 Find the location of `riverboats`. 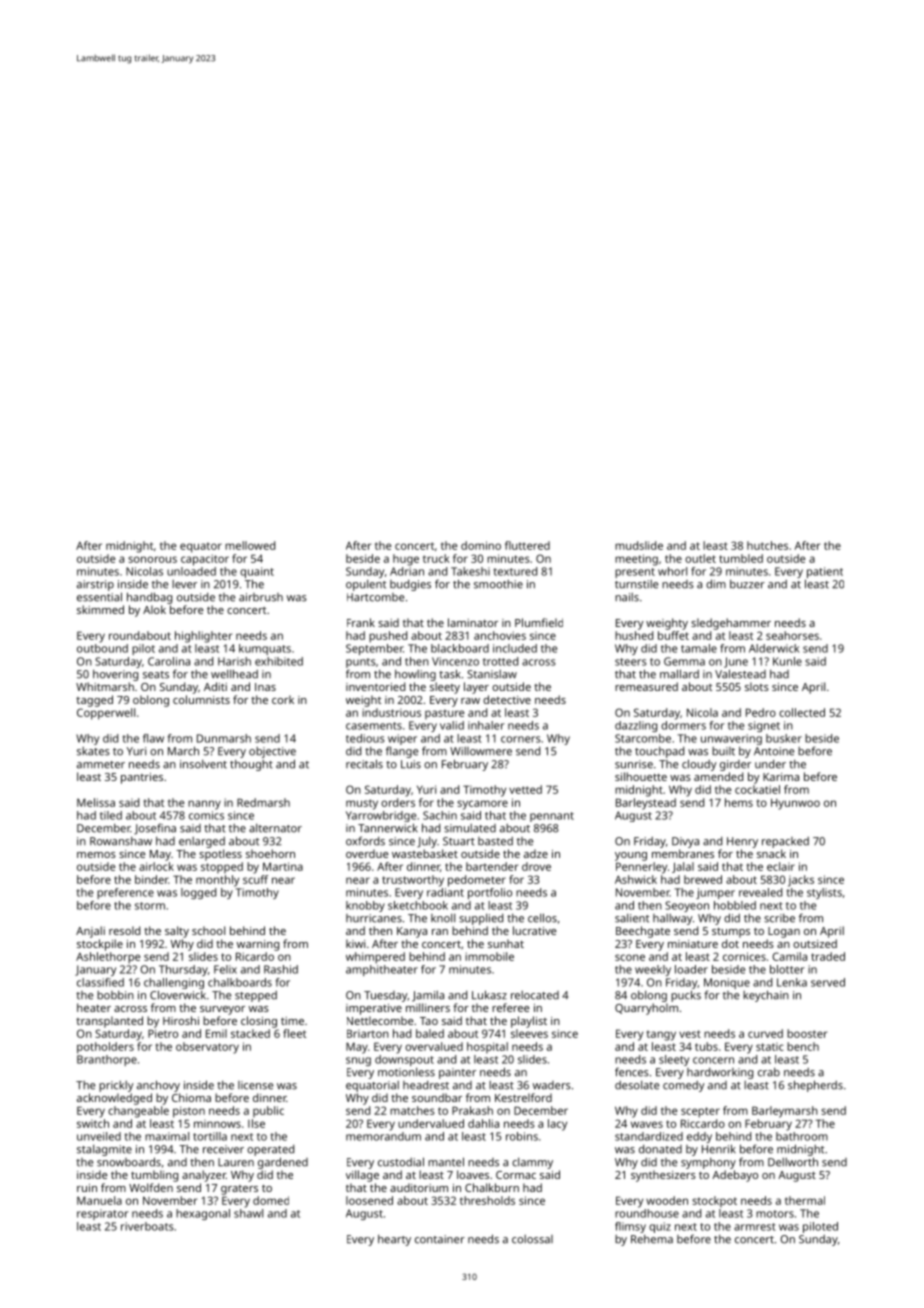

riverboats is located at coordinates (147, 1226).
